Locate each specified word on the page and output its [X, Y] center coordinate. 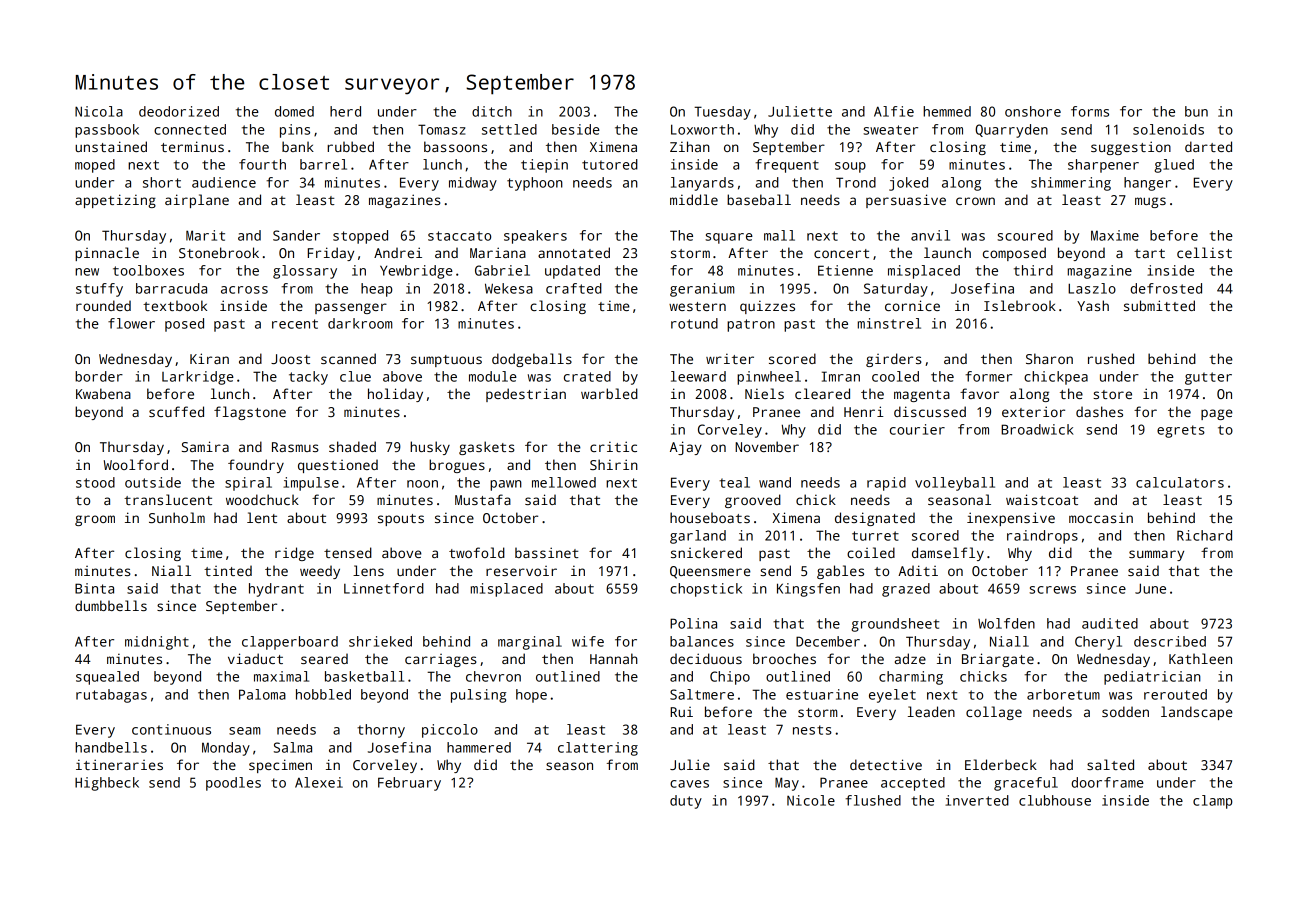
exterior [1033, 411]
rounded [103, 305]
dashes [1099, 411]
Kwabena [103, 393]
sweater [890, 130]
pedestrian [526, 395]
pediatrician [1152, 678]
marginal [530, 643]
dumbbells [111, 605]
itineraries [119, 764]
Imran [841, 376]
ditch [492, 111]
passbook [107, 131]
